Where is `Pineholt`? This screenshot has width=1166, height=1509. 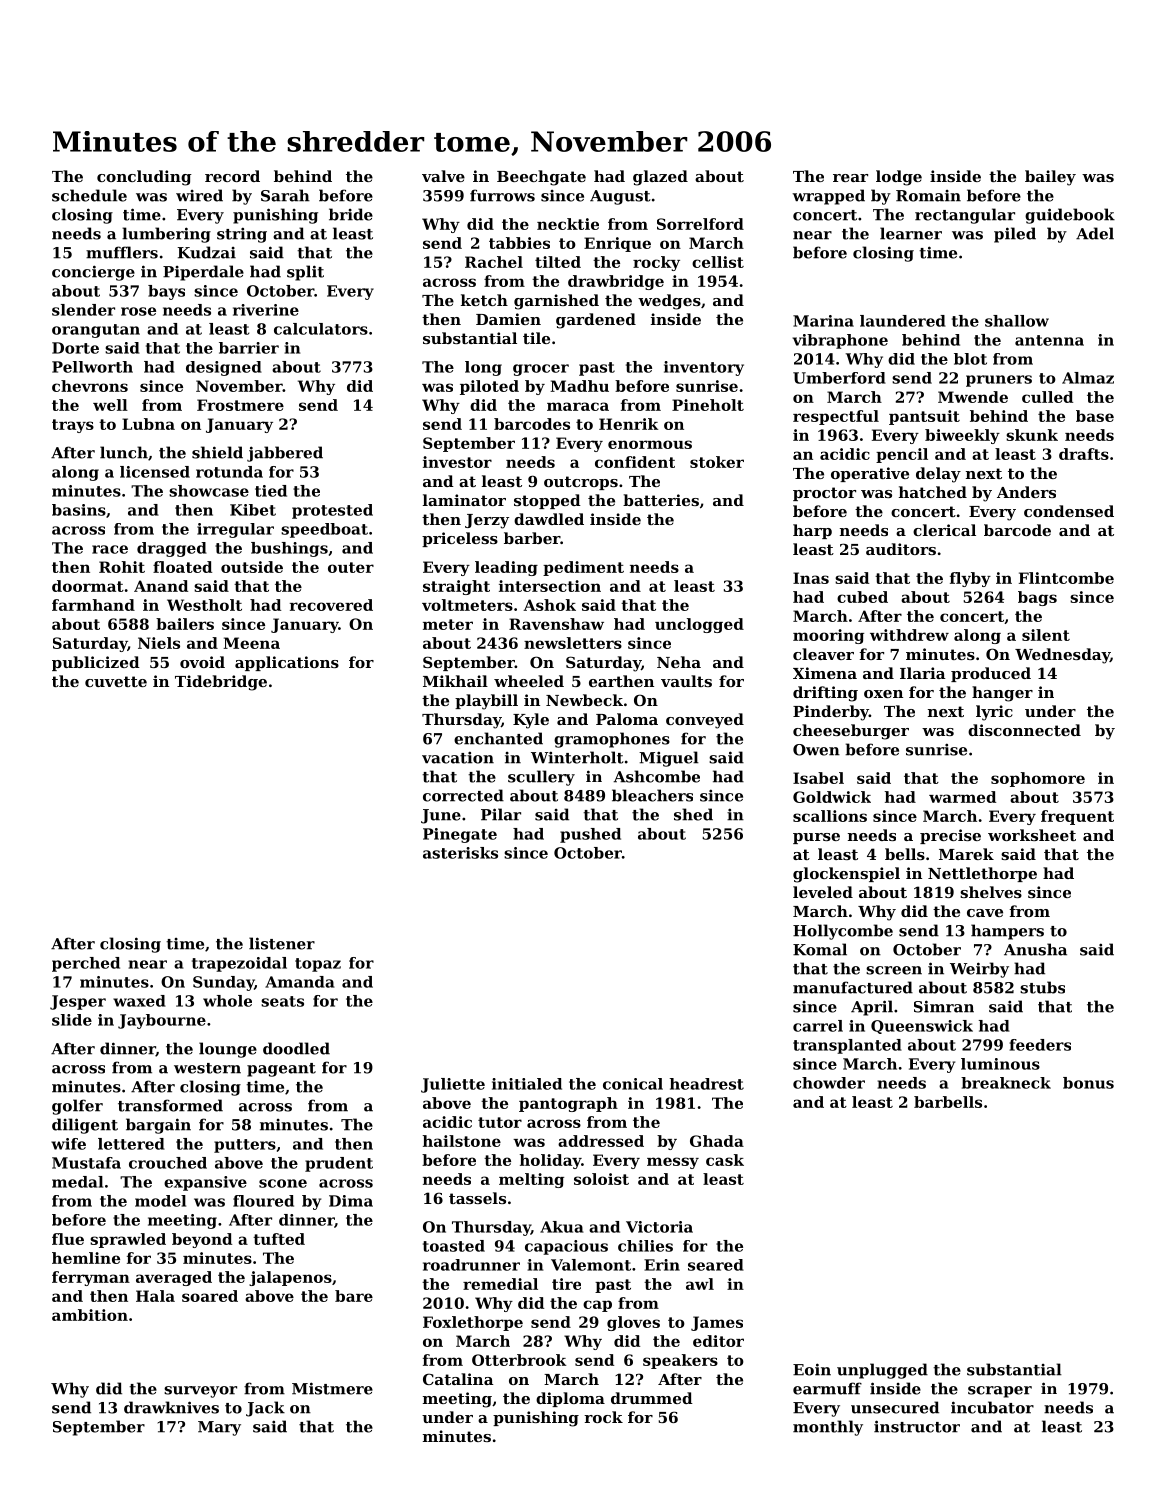 Pineholt is located at coordinates (708, 405).
